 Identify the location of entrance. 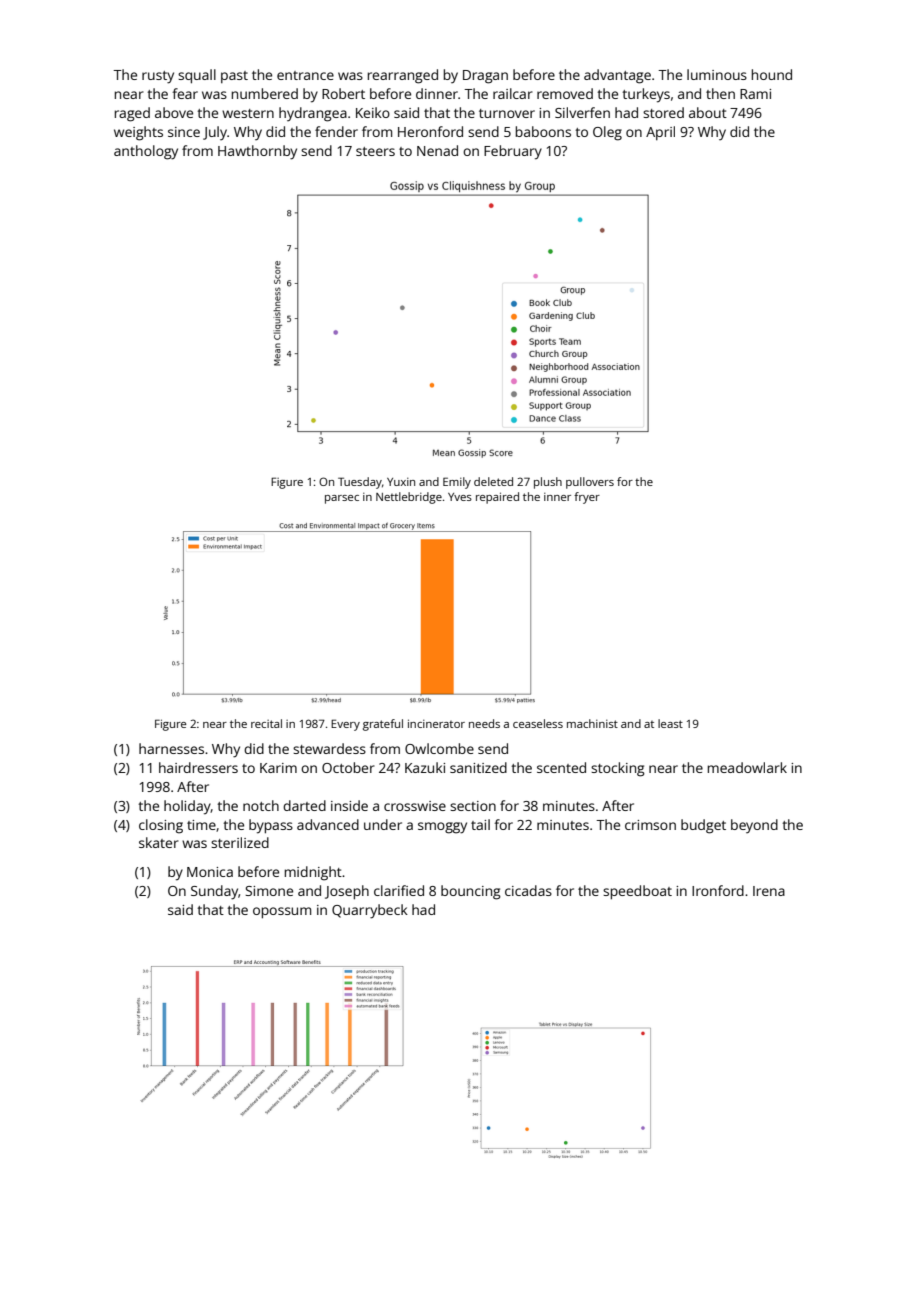
(305, 75).
